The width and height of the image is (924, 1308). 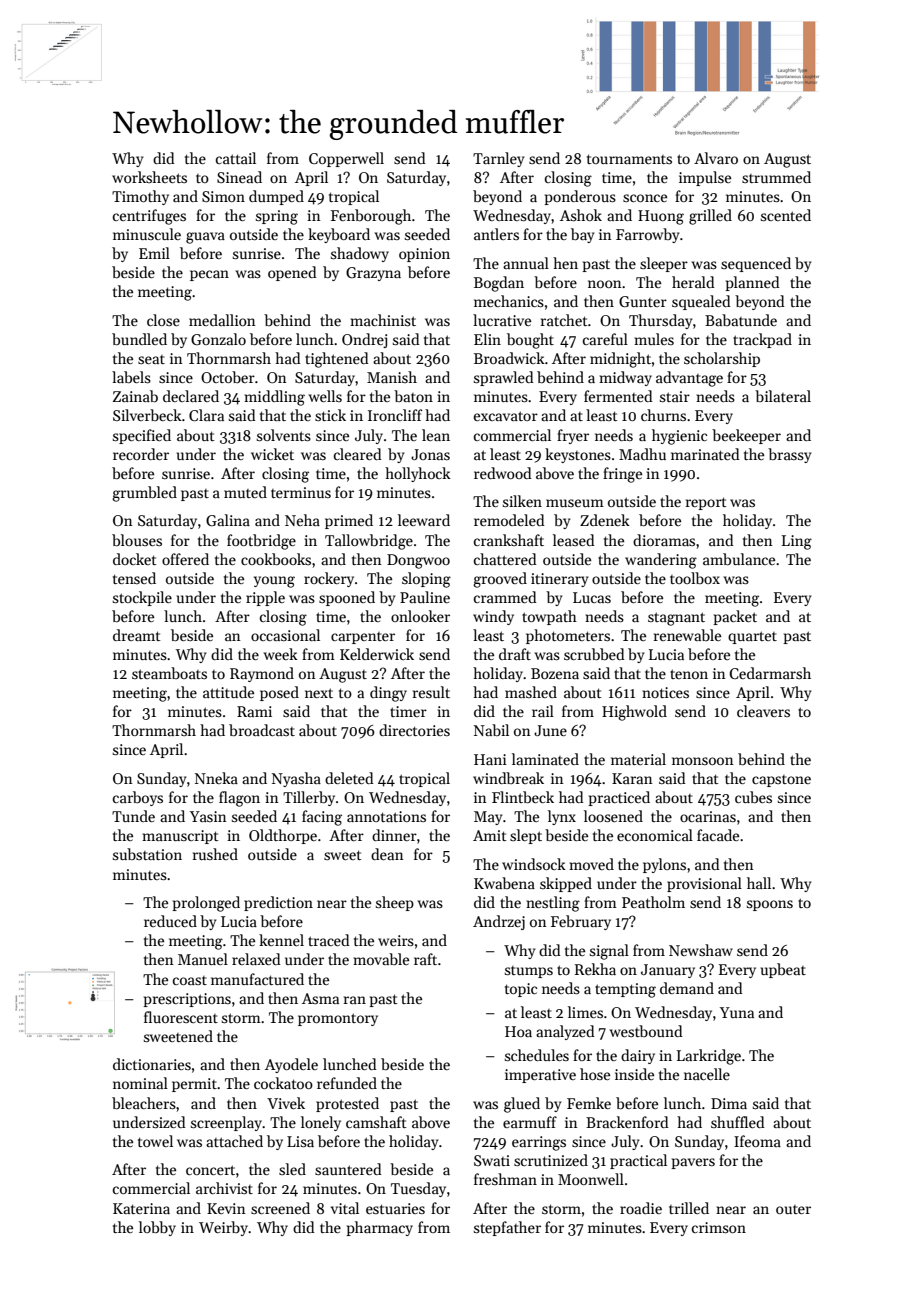 I want to click on blouses, so click(x=137, y=540).
